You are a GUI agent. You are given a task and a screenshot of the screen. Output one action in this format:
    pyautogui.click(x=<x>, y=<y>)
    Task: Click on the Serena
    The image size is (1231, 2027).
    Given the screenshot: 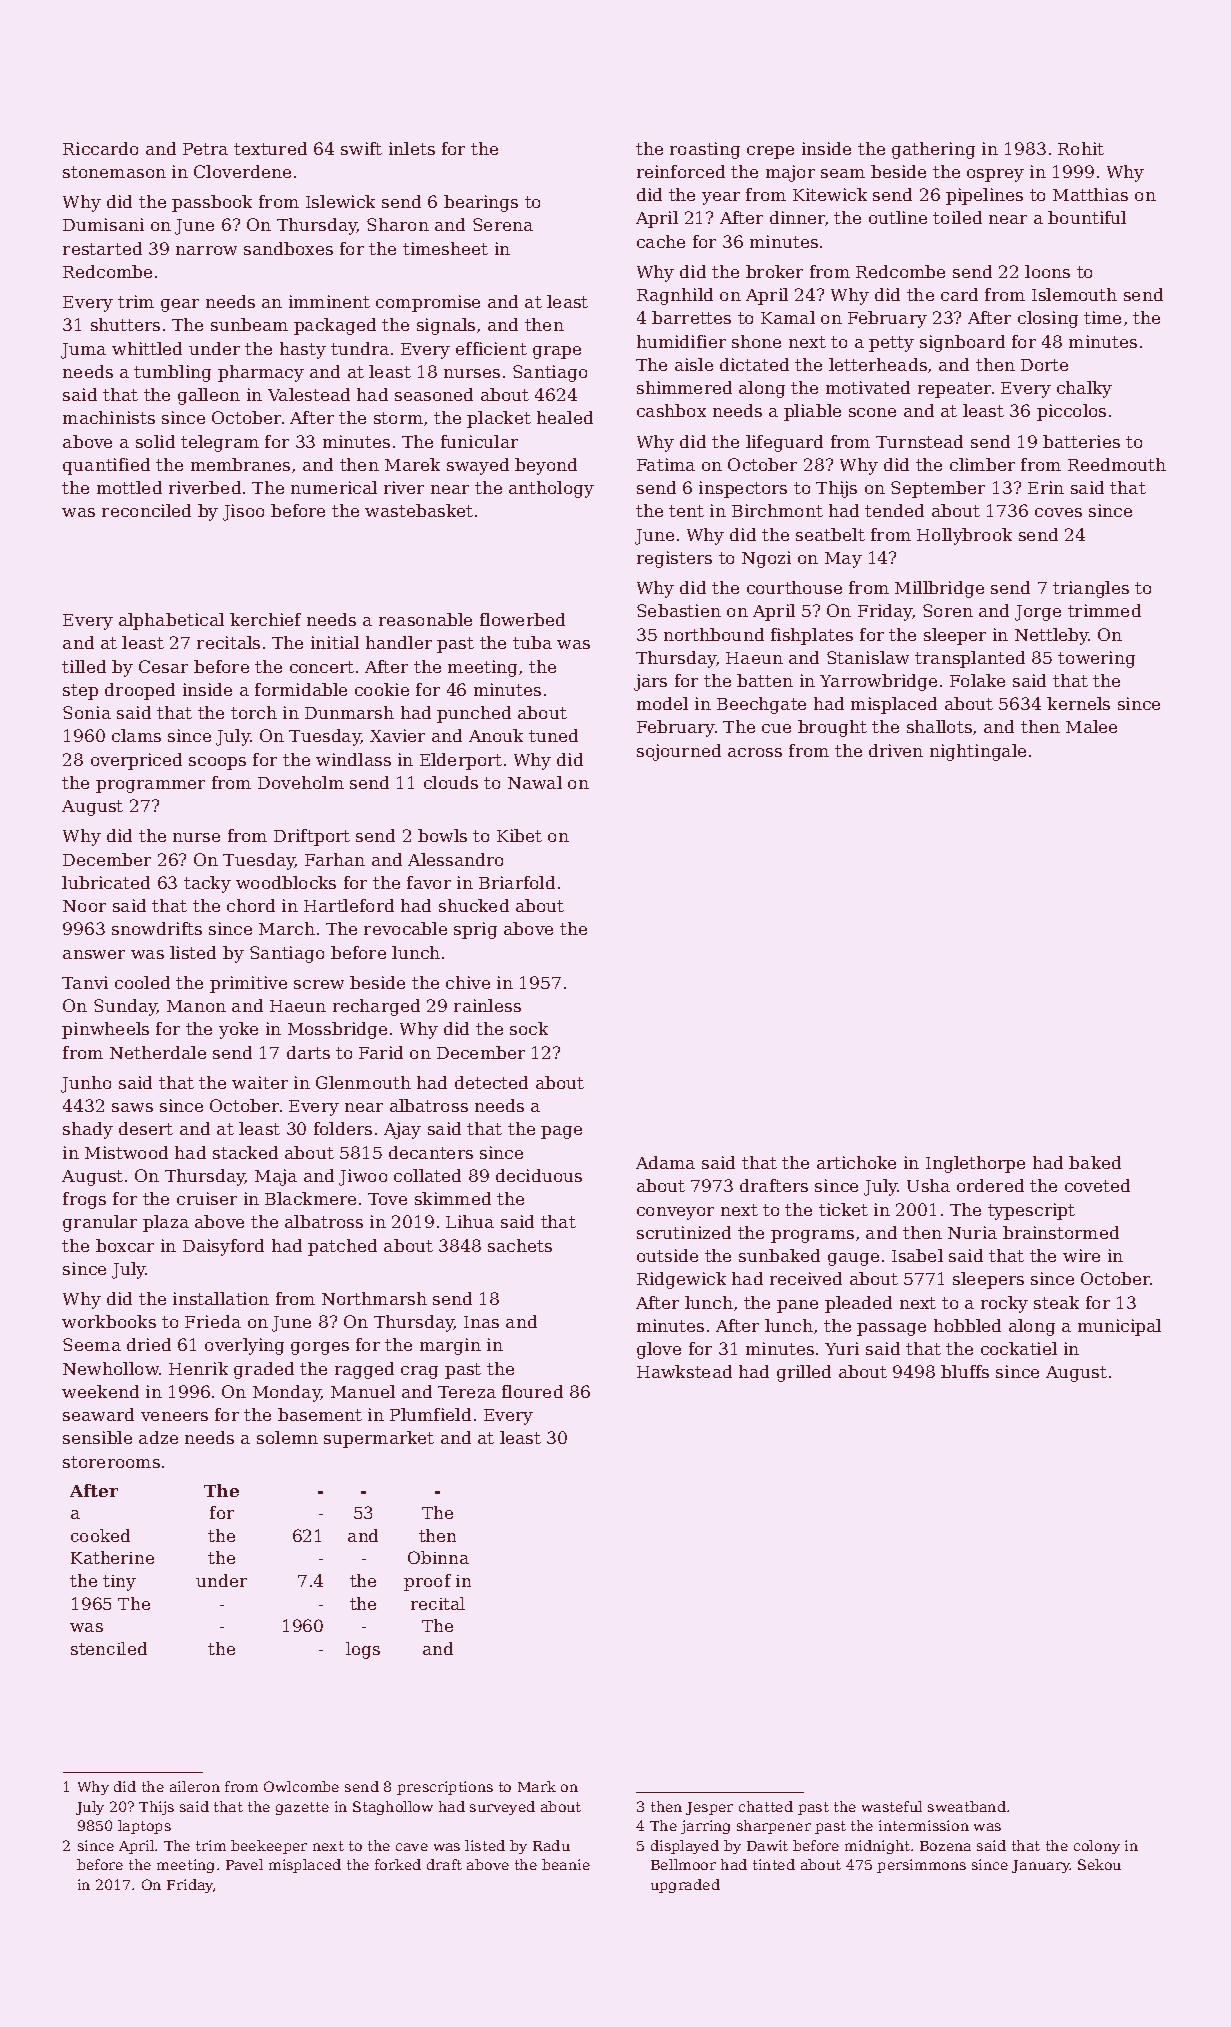 What is the action you would take?
    pyautogui.click(x=503, y=224)
